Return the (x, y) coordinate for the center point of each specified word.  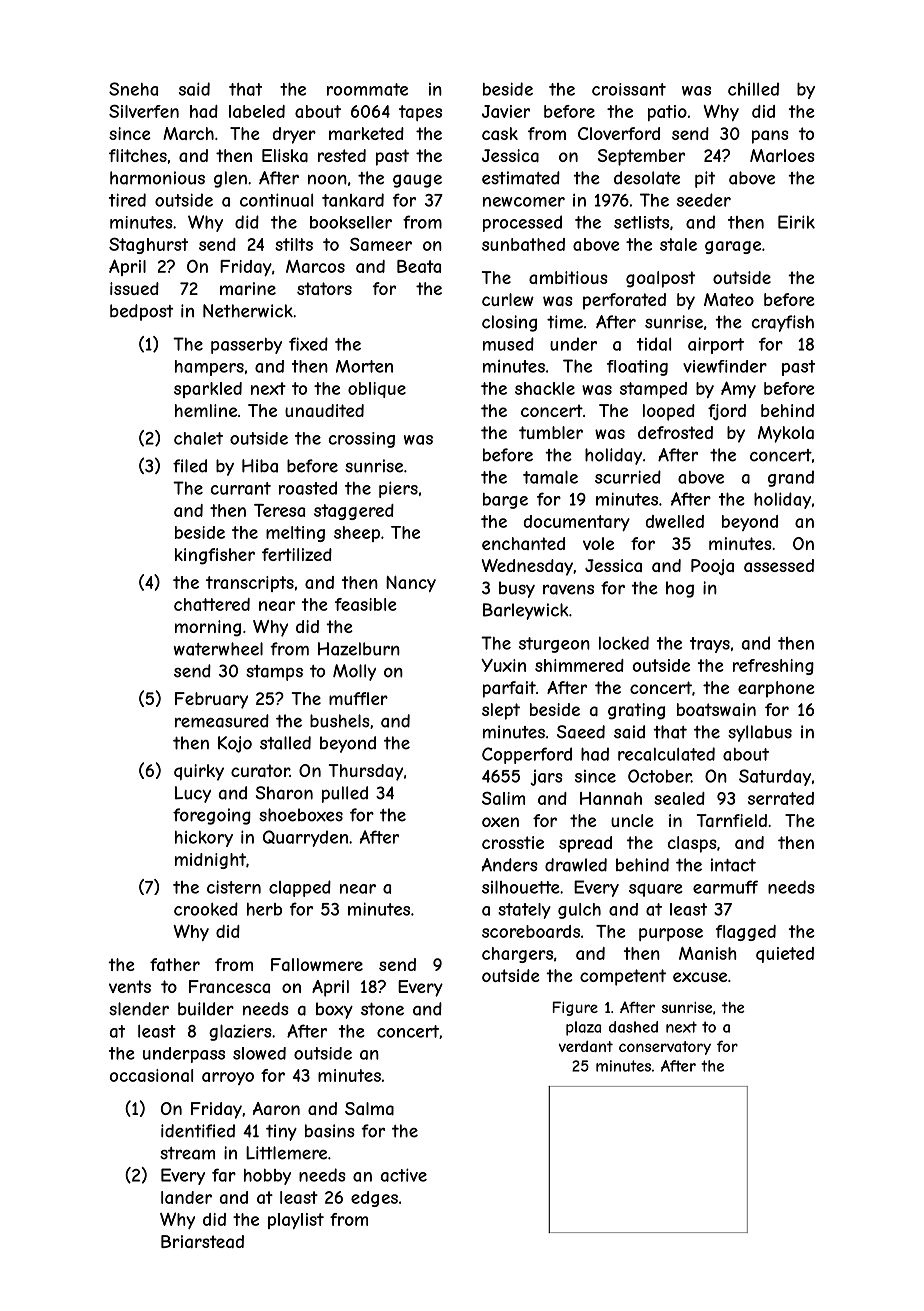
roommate (367, 89)
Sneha (133, 89)
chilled (753, 89)
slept (501, 711)
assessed (779, 565)
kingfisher (215, 556)
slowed (259, 1053)
